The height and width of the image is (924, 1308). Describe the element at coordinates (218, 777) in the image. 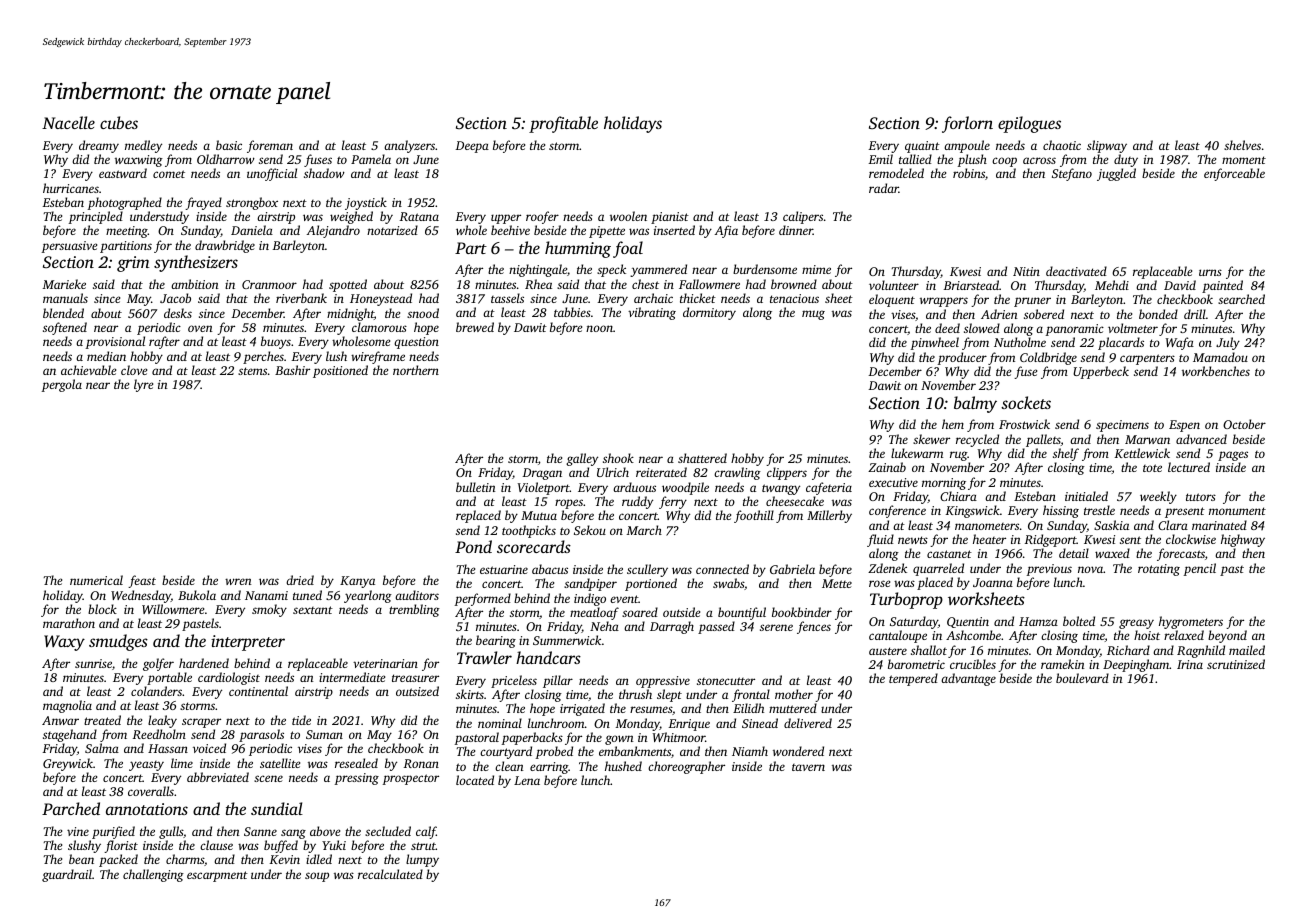

I see `abbreviated` at that location.
